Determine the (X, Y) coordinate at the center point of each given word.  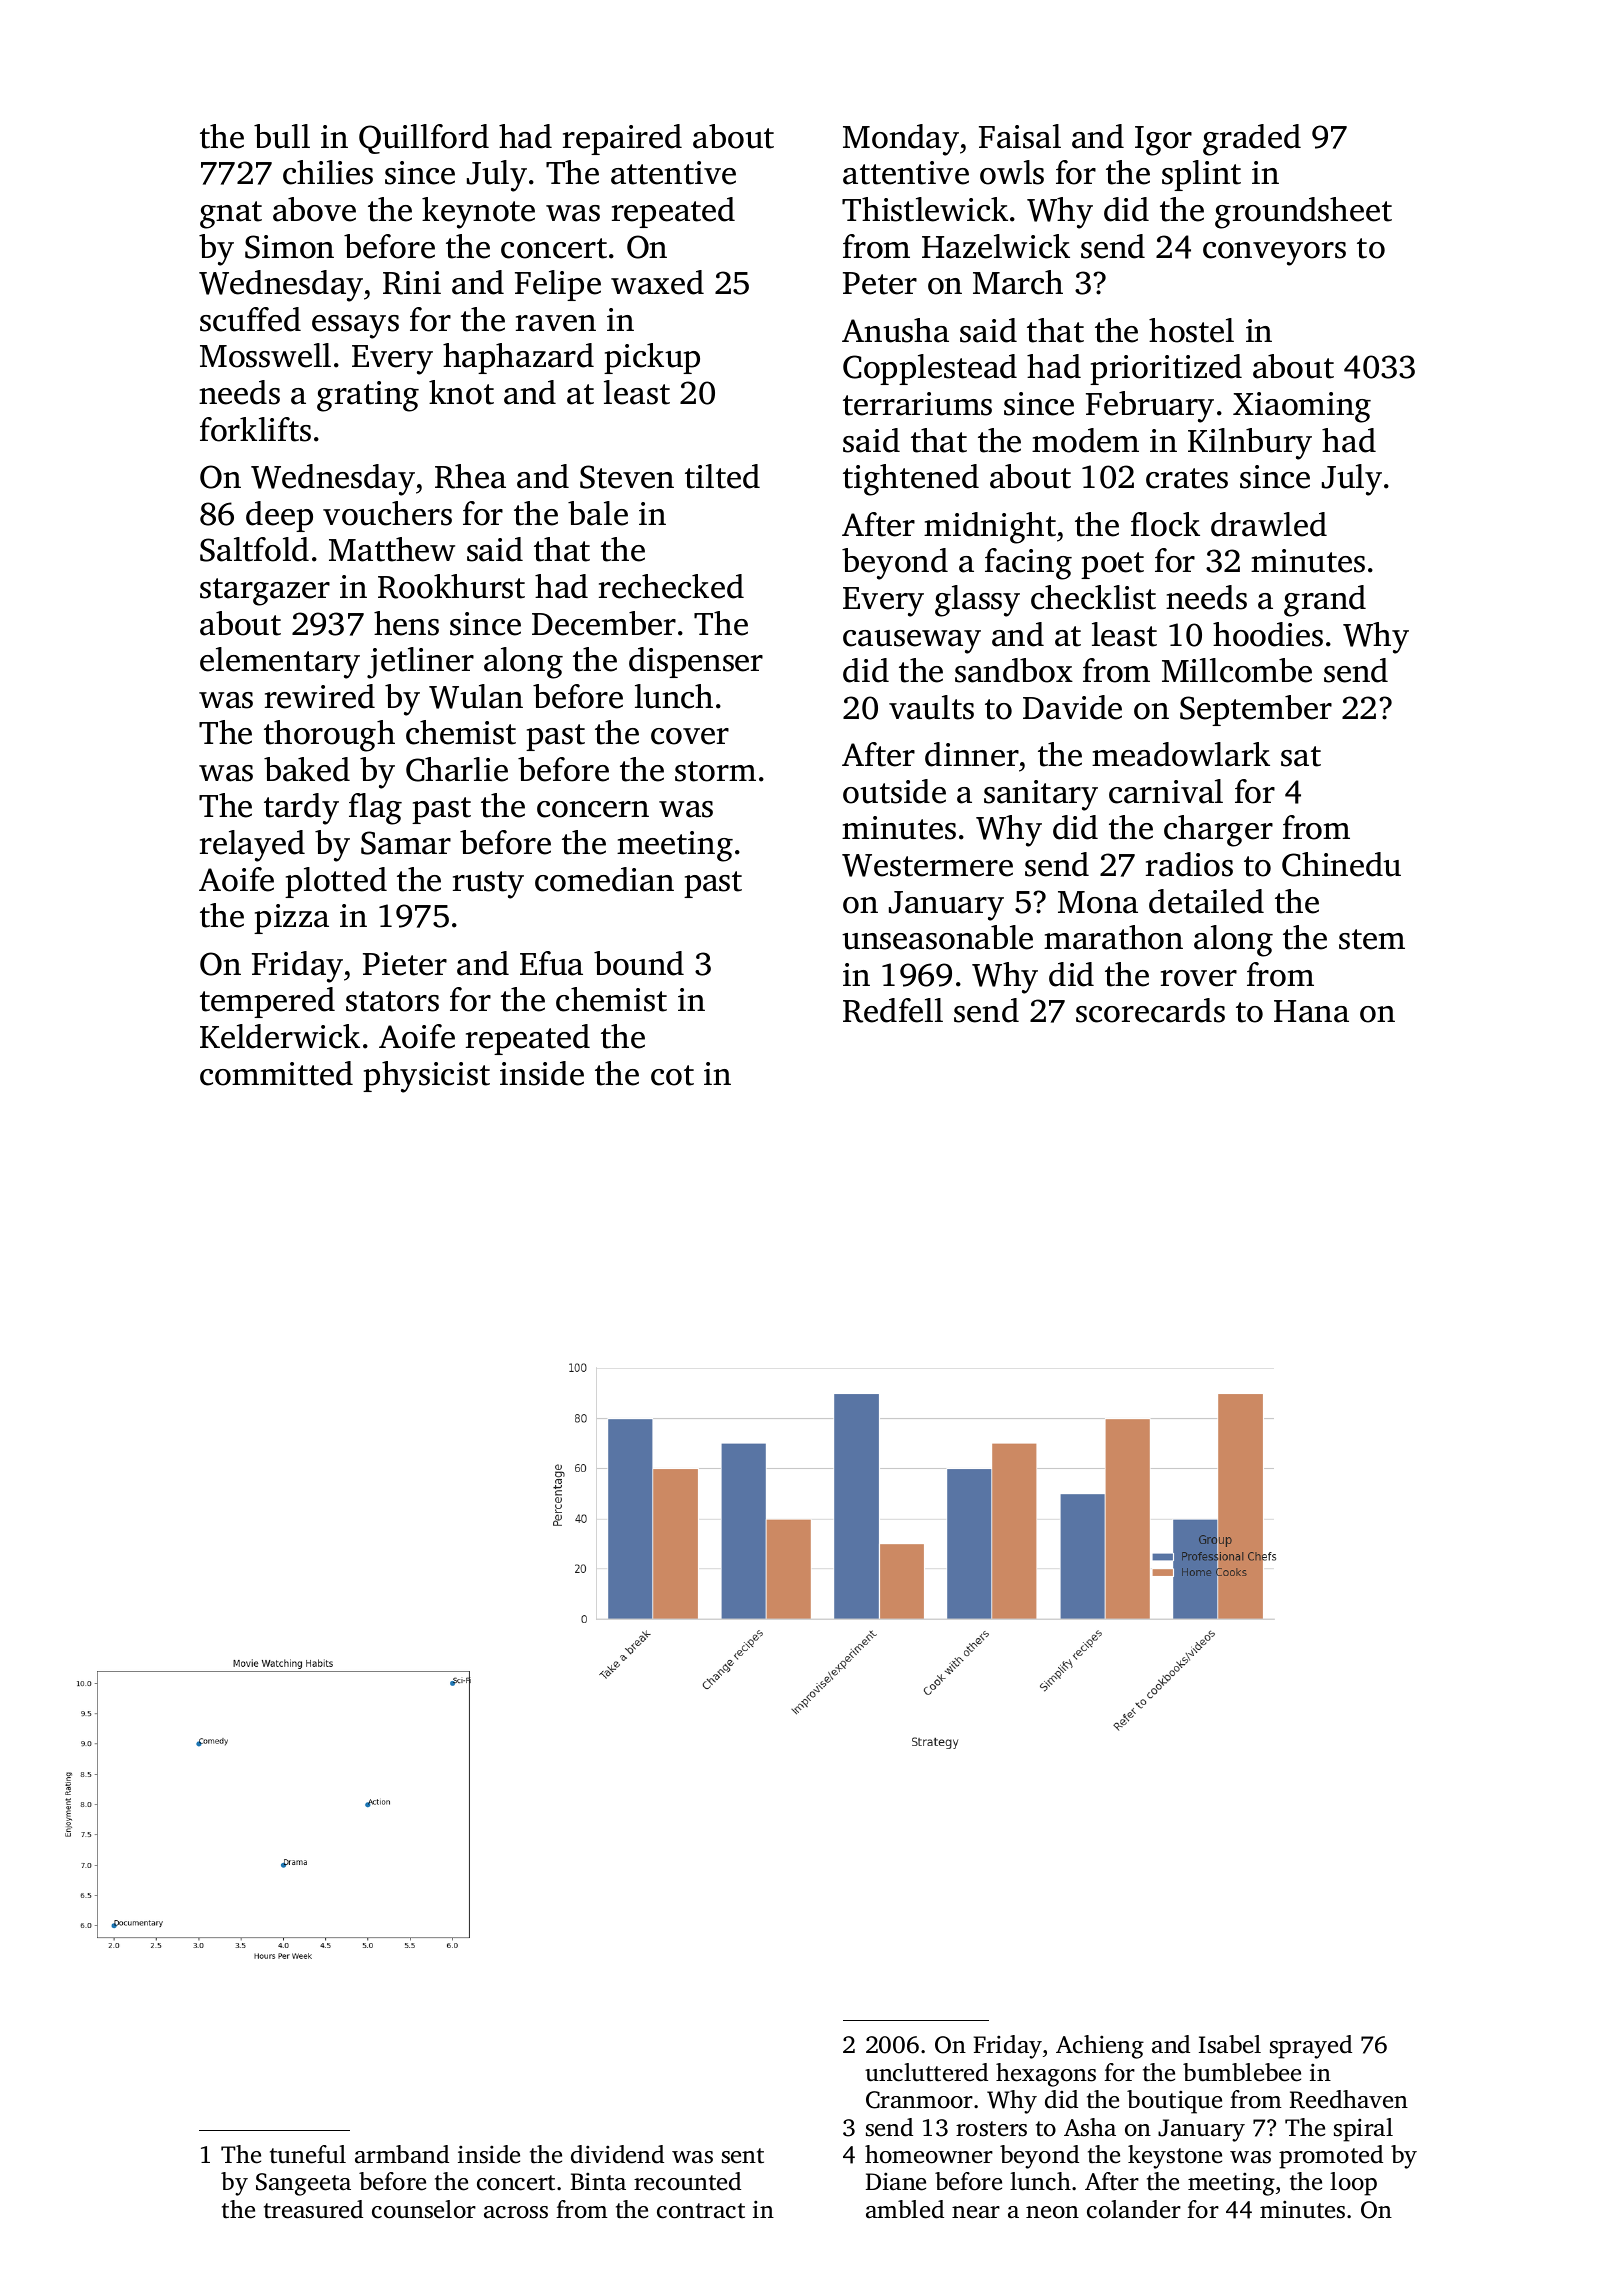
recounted (687, 2181)
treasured (313, 2209)
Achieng (1100, 2047)
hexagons (1046, 2075)
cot (672, 1075)
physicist (426, 1077)
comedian (604, 879)
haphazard (518, 358)
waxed (657, 282)
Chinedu (1341, 864)
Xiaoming (1302, 407)
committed (276, 1073)
